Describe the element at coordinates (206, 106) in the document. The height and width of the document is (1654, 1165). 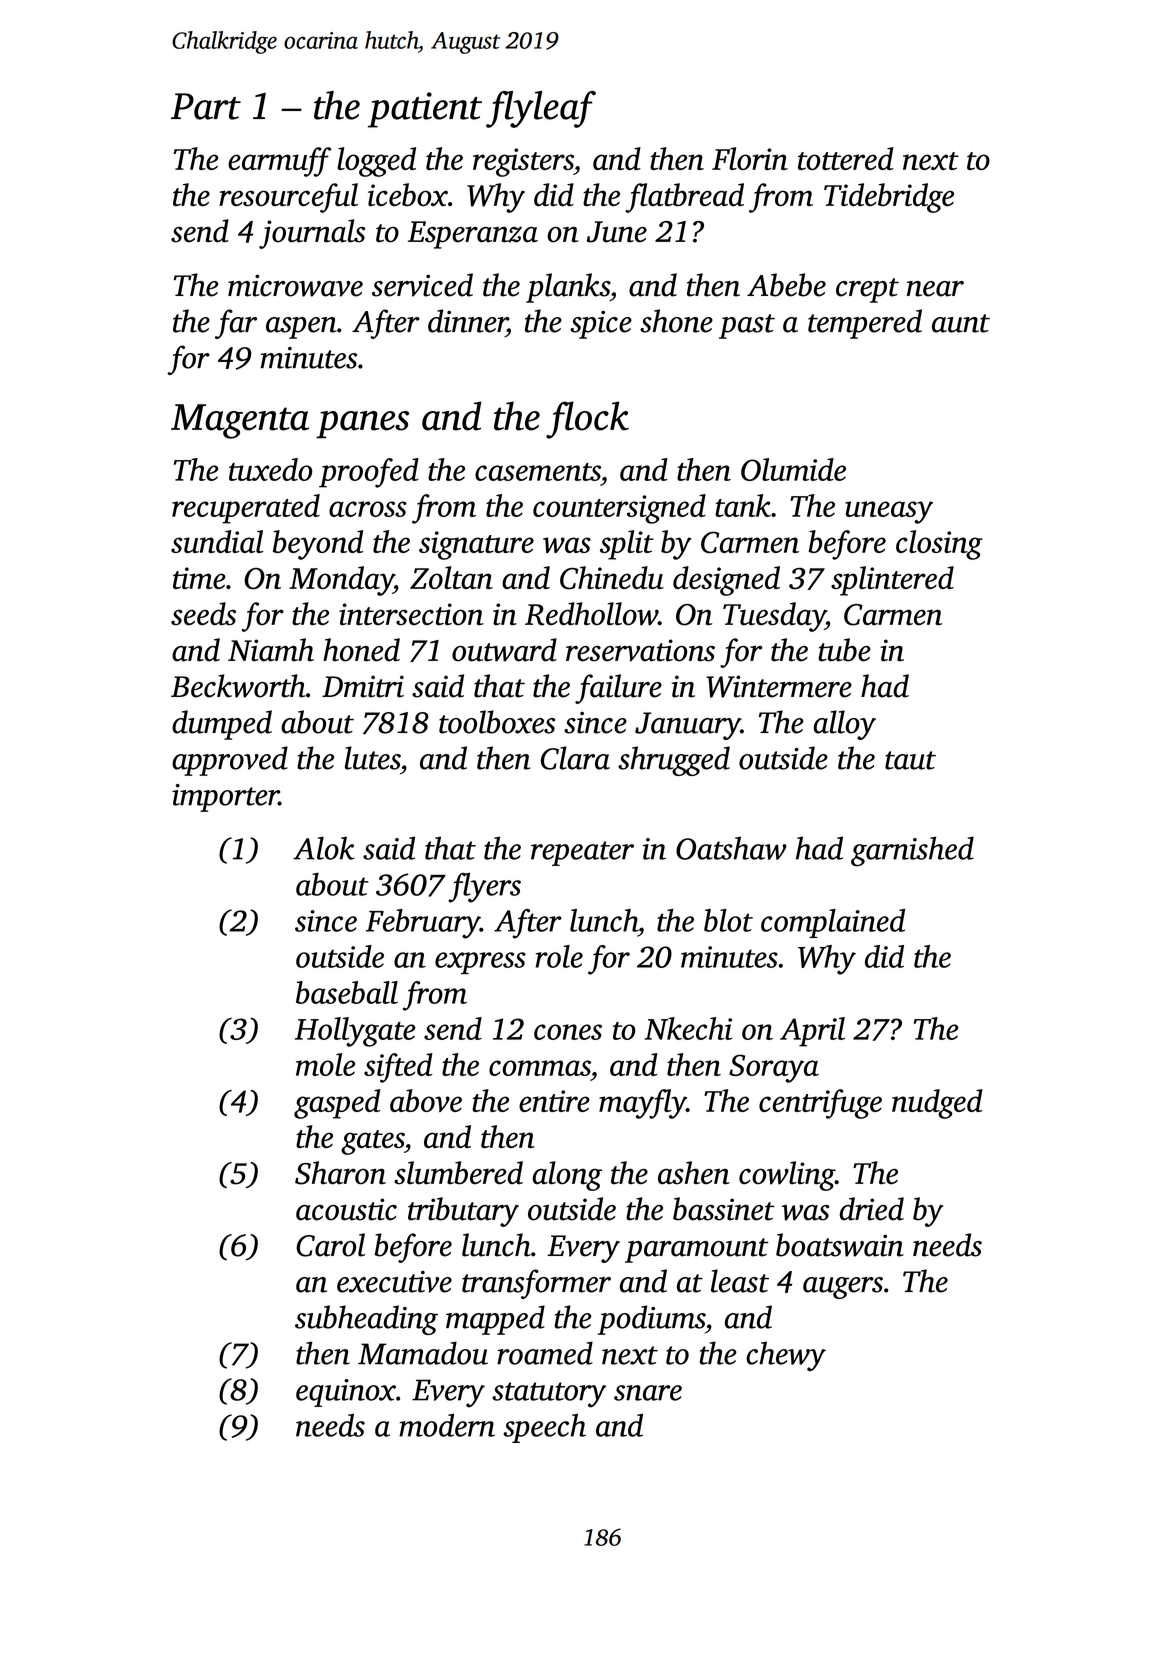
I see `Part` at that location.
